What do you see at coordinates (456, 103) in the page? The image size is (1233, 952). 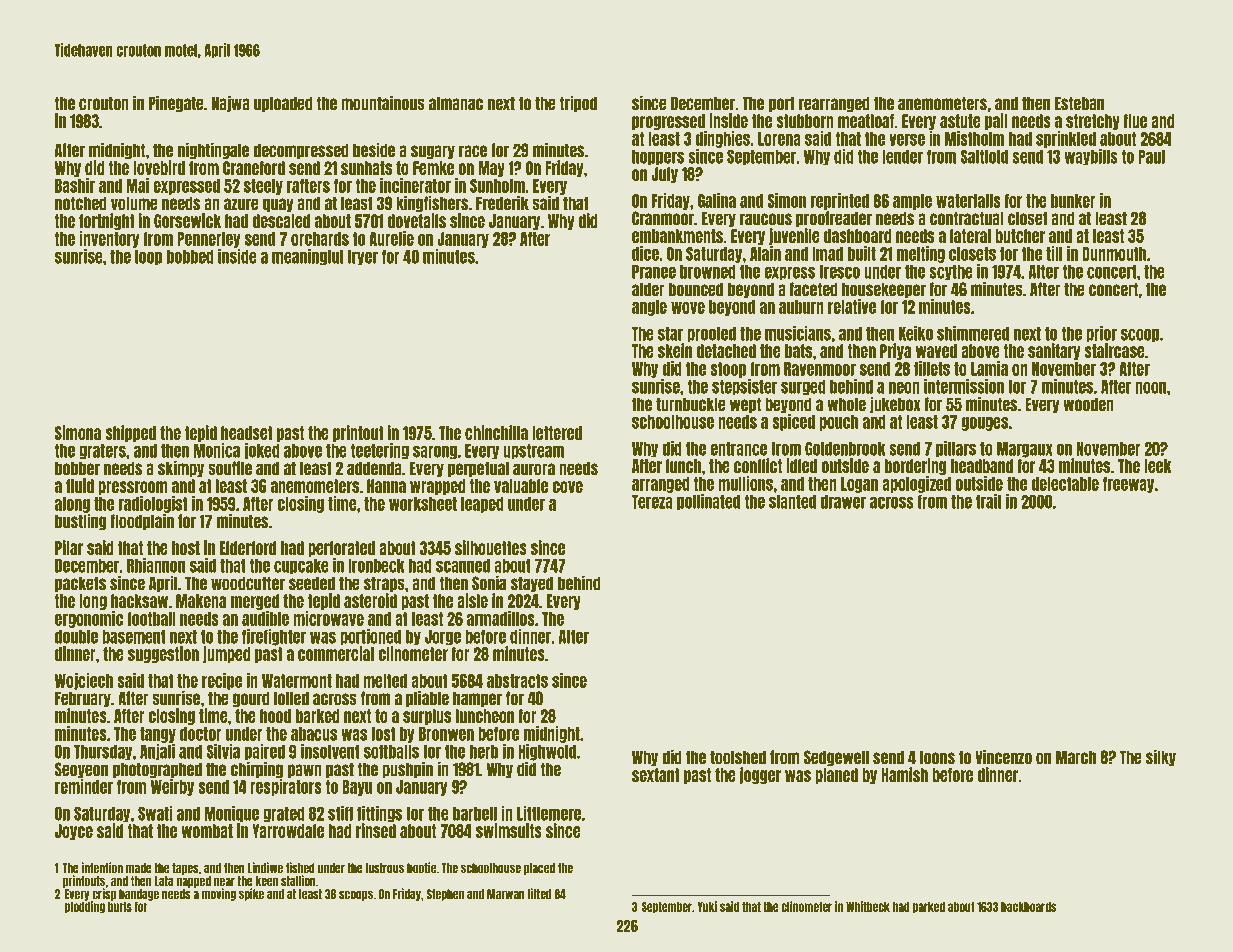 I see `almanac` at bounding box center [456, 103].
